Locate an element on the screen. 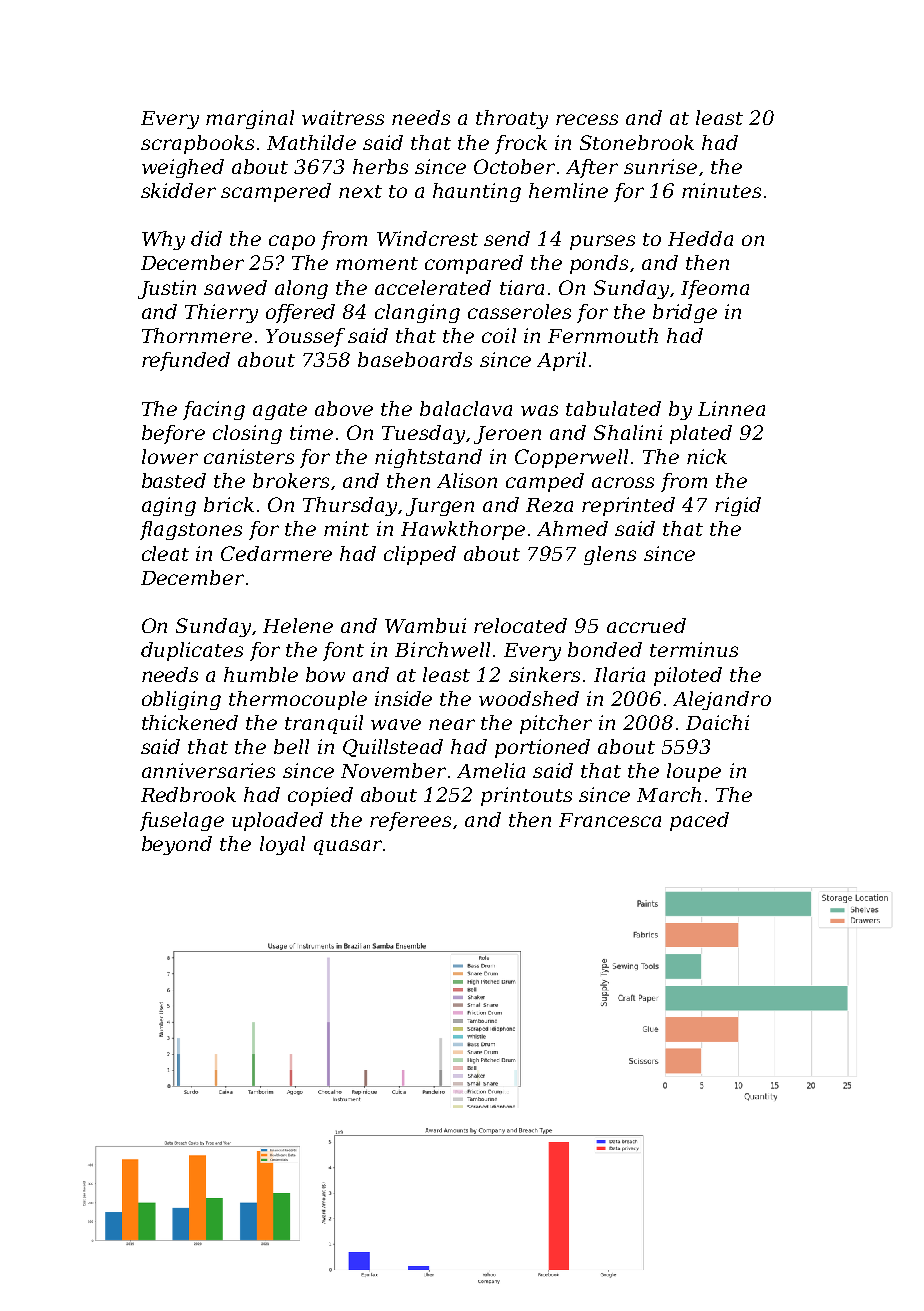 This screenshot has width=924, height=1311. throaty is located at coordinates (512, 119).
